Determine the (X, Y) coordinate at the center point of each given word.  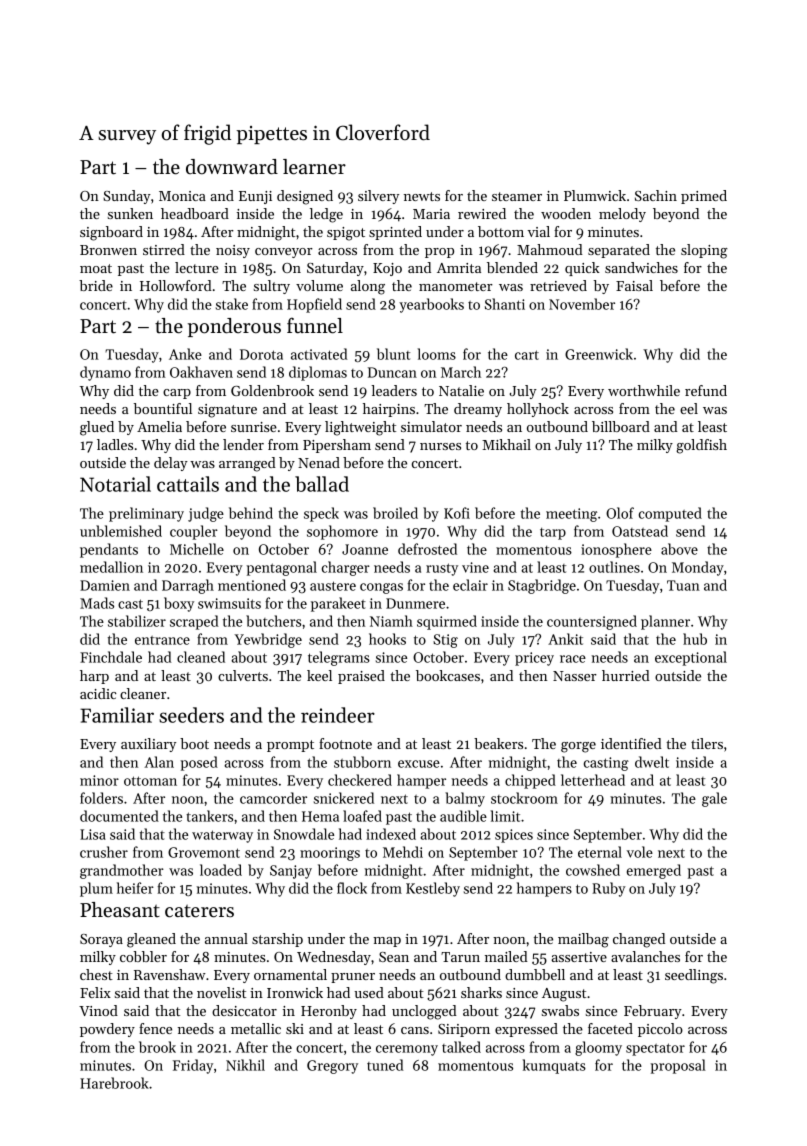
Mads (97, 603)
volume (319, 285)
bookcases (448, 675)
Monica (182, 196)
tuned (385, 1065)
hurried (626, 675)
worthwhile (644, 390)
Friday (193, 1066)
